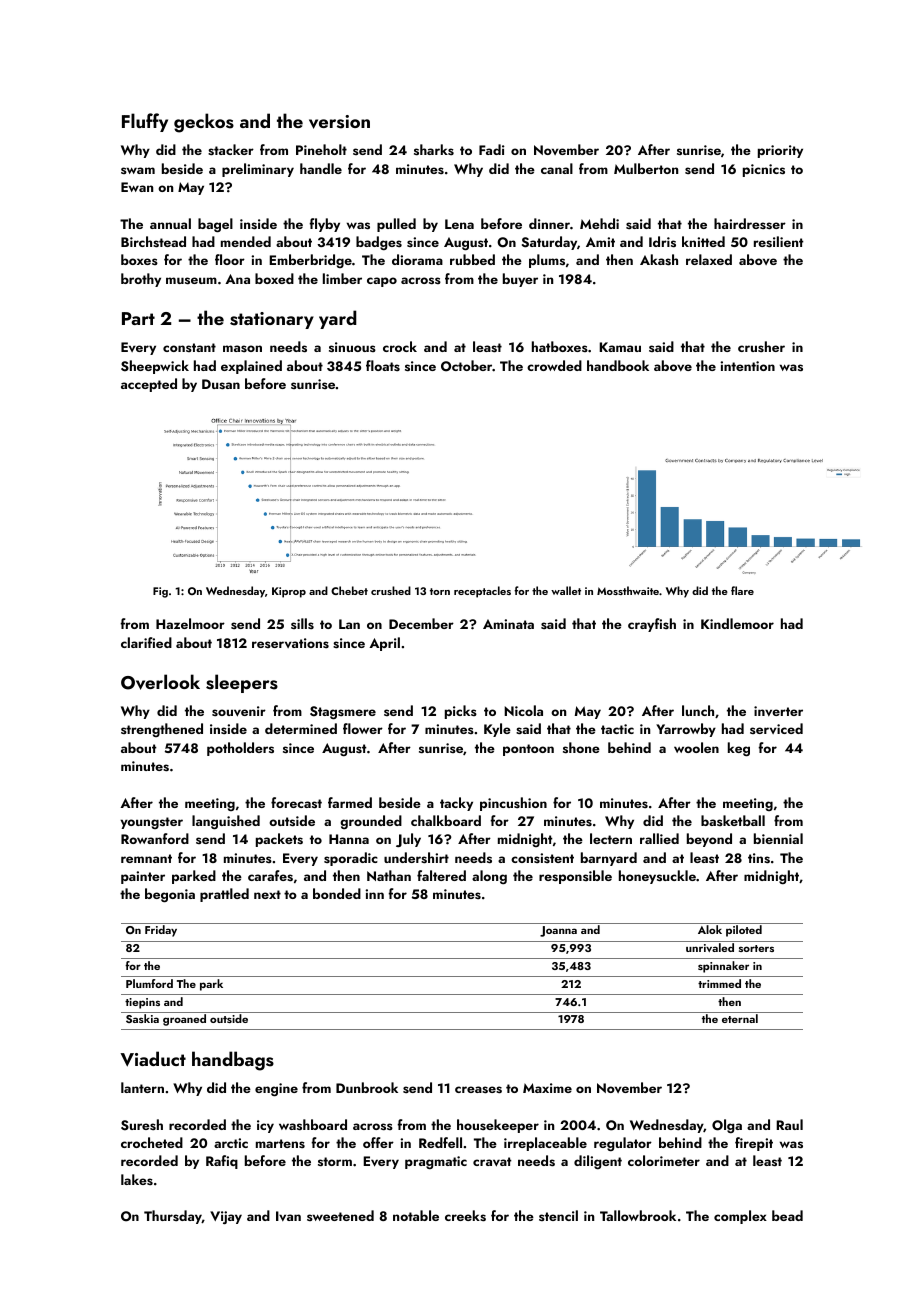  What do you see at coordinates (696, 747) in the image?
I see `woolen` at bounding box center [696, 747].
